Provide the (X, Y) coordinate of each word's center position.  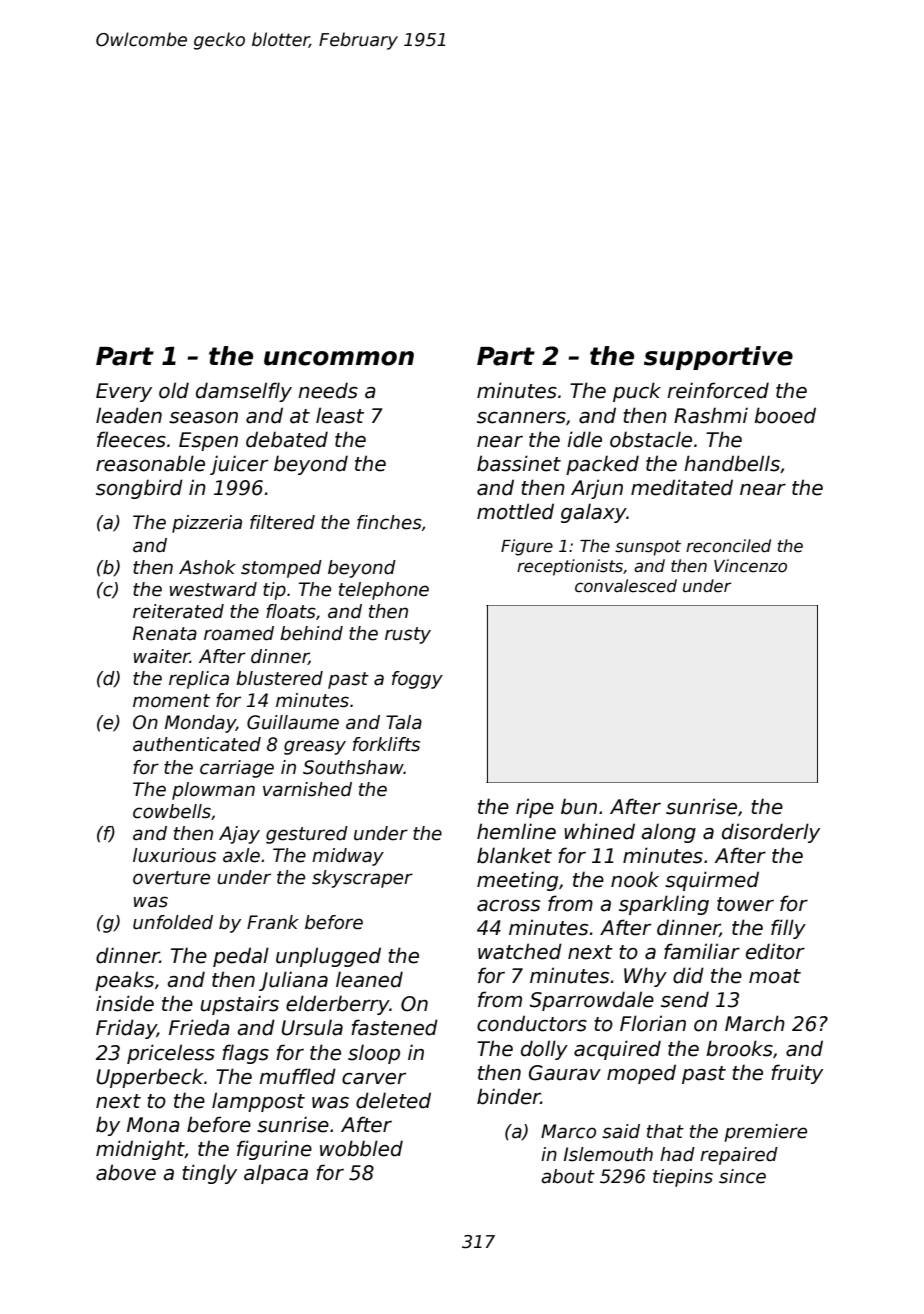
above (126, 1172)
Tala (404, 722)
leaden (129, 415)
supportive (718, 358)
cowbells (172, 811)
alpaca (276, 1174)
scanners (521, 418)
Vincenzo (750, 566)
